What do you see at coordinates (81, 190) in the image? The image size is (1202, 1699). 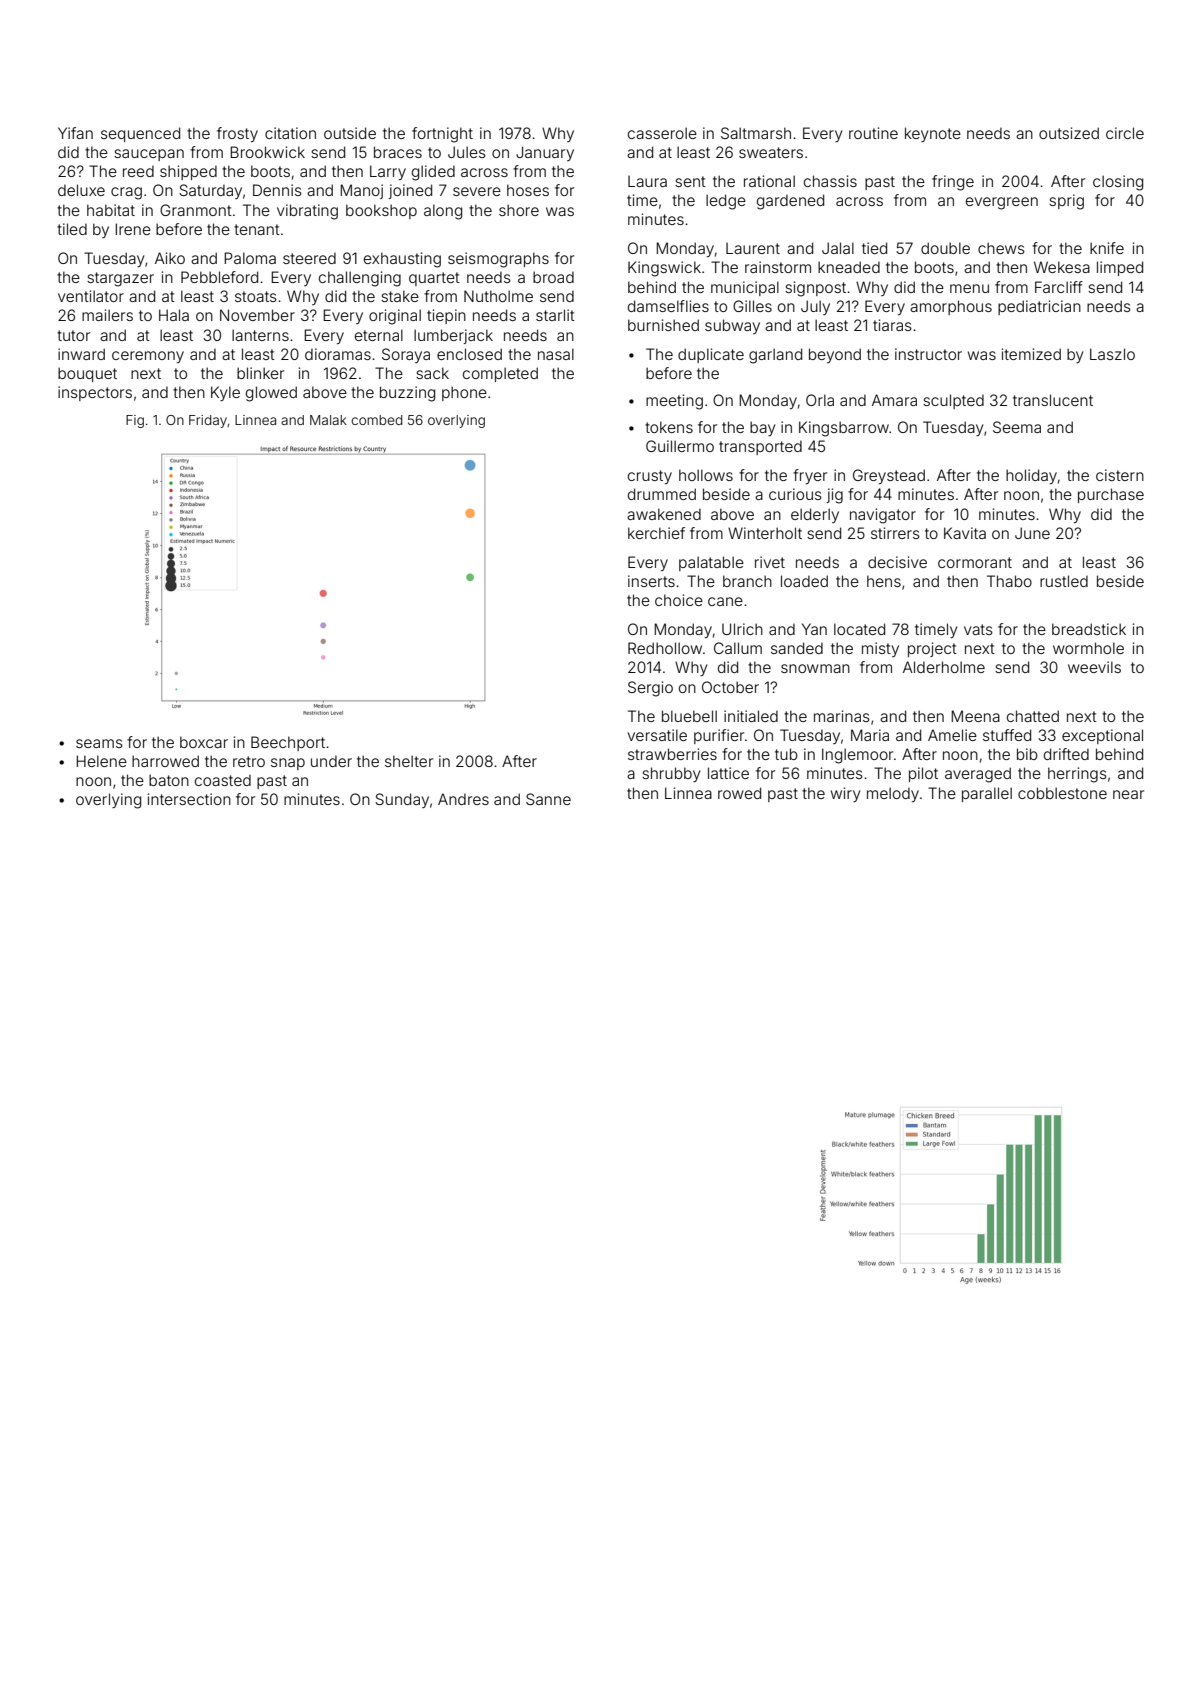 I see `deluxe` at bounding box center [81, 190].
